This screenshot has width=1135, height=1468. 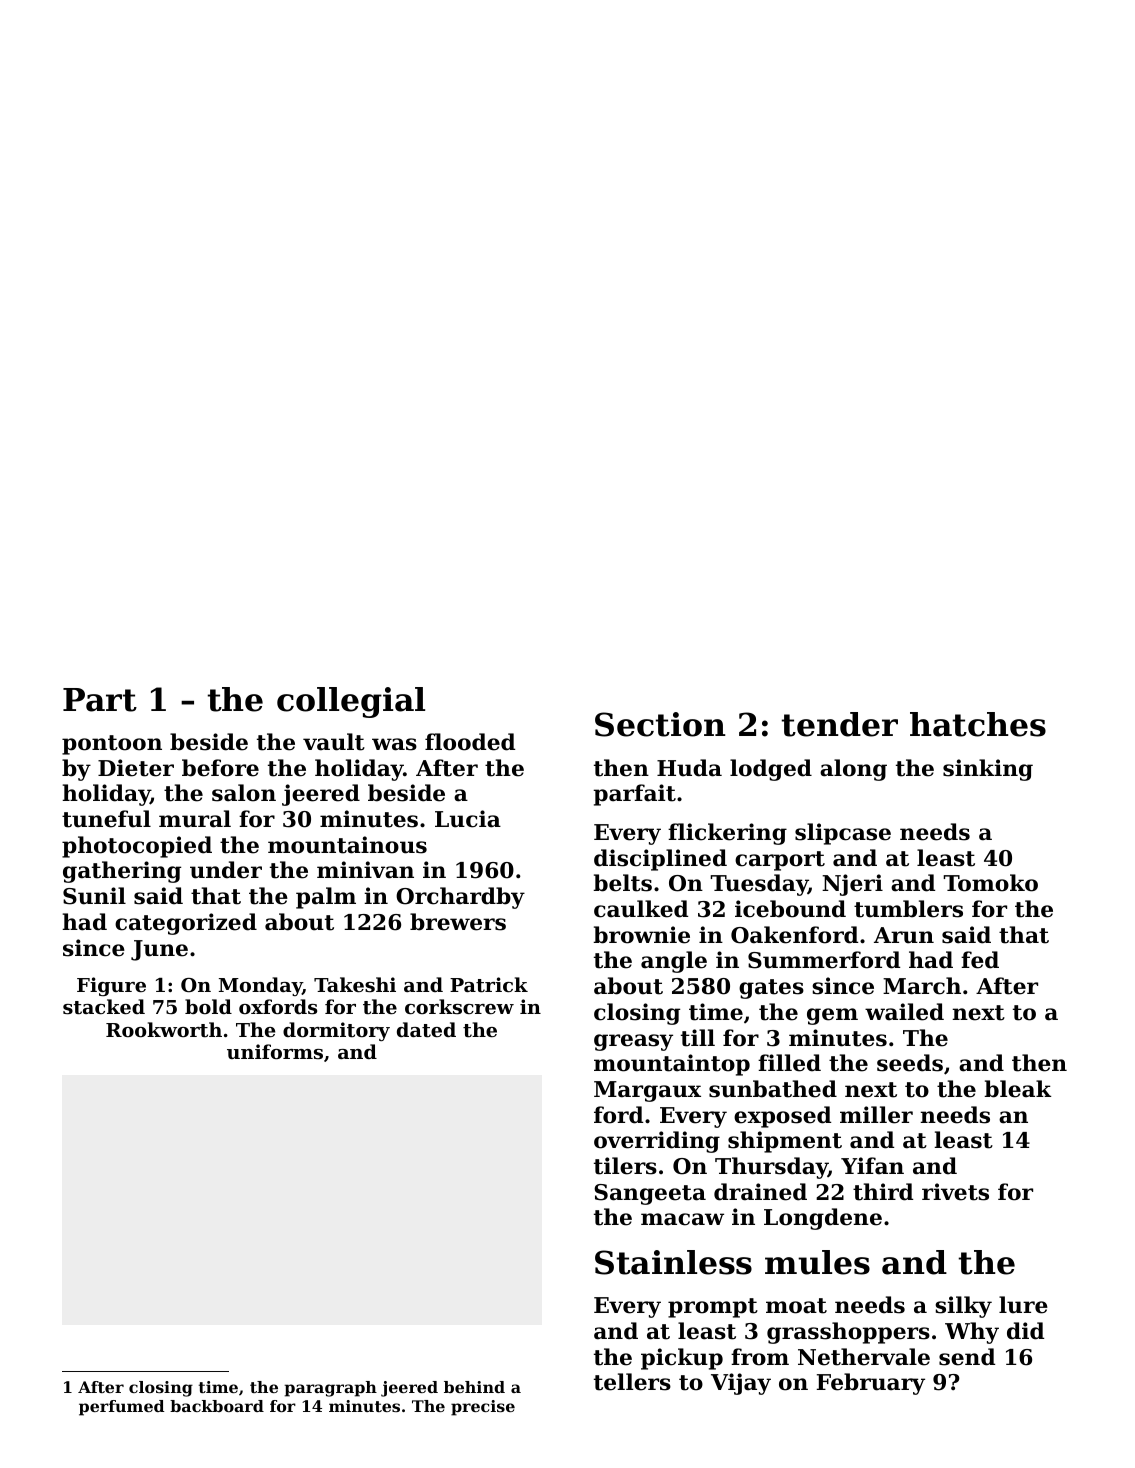 I want to click on filled, so click(x=789, y=1063).
